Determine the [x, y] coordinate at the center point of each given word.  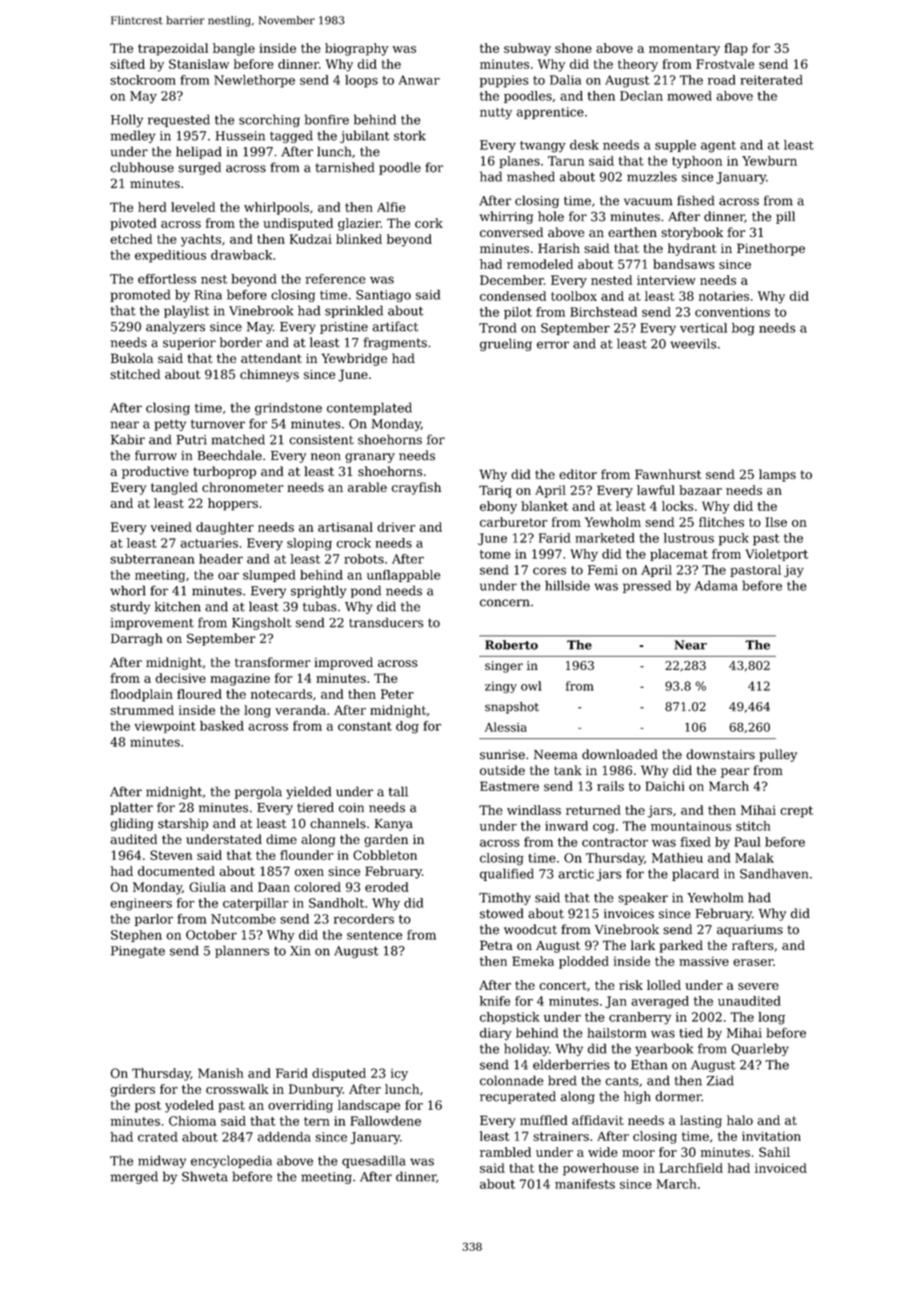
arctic [576, 874]
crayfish [416, 488]
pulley [778, 755]
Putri [191, 440]
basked [222, 726]
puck [734, 539]
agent [718, 147]
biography [357, 49]
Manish [220, 1073]
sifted [127, 64]
